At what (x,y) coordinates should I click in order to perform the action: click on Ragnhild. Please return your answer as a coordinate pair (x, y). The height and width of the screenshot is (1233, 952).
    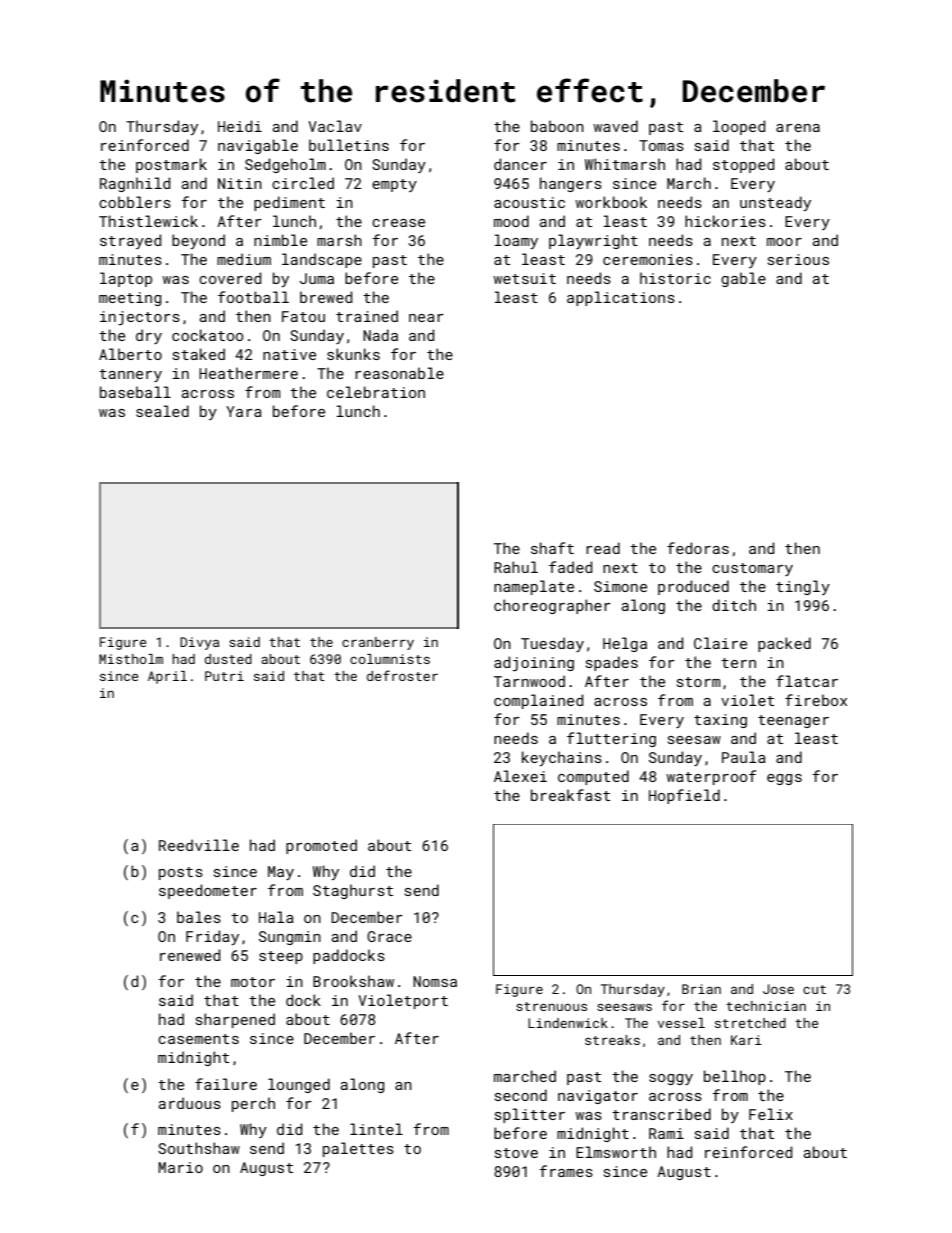
    Looking at the image, I should click on (135, 184).
